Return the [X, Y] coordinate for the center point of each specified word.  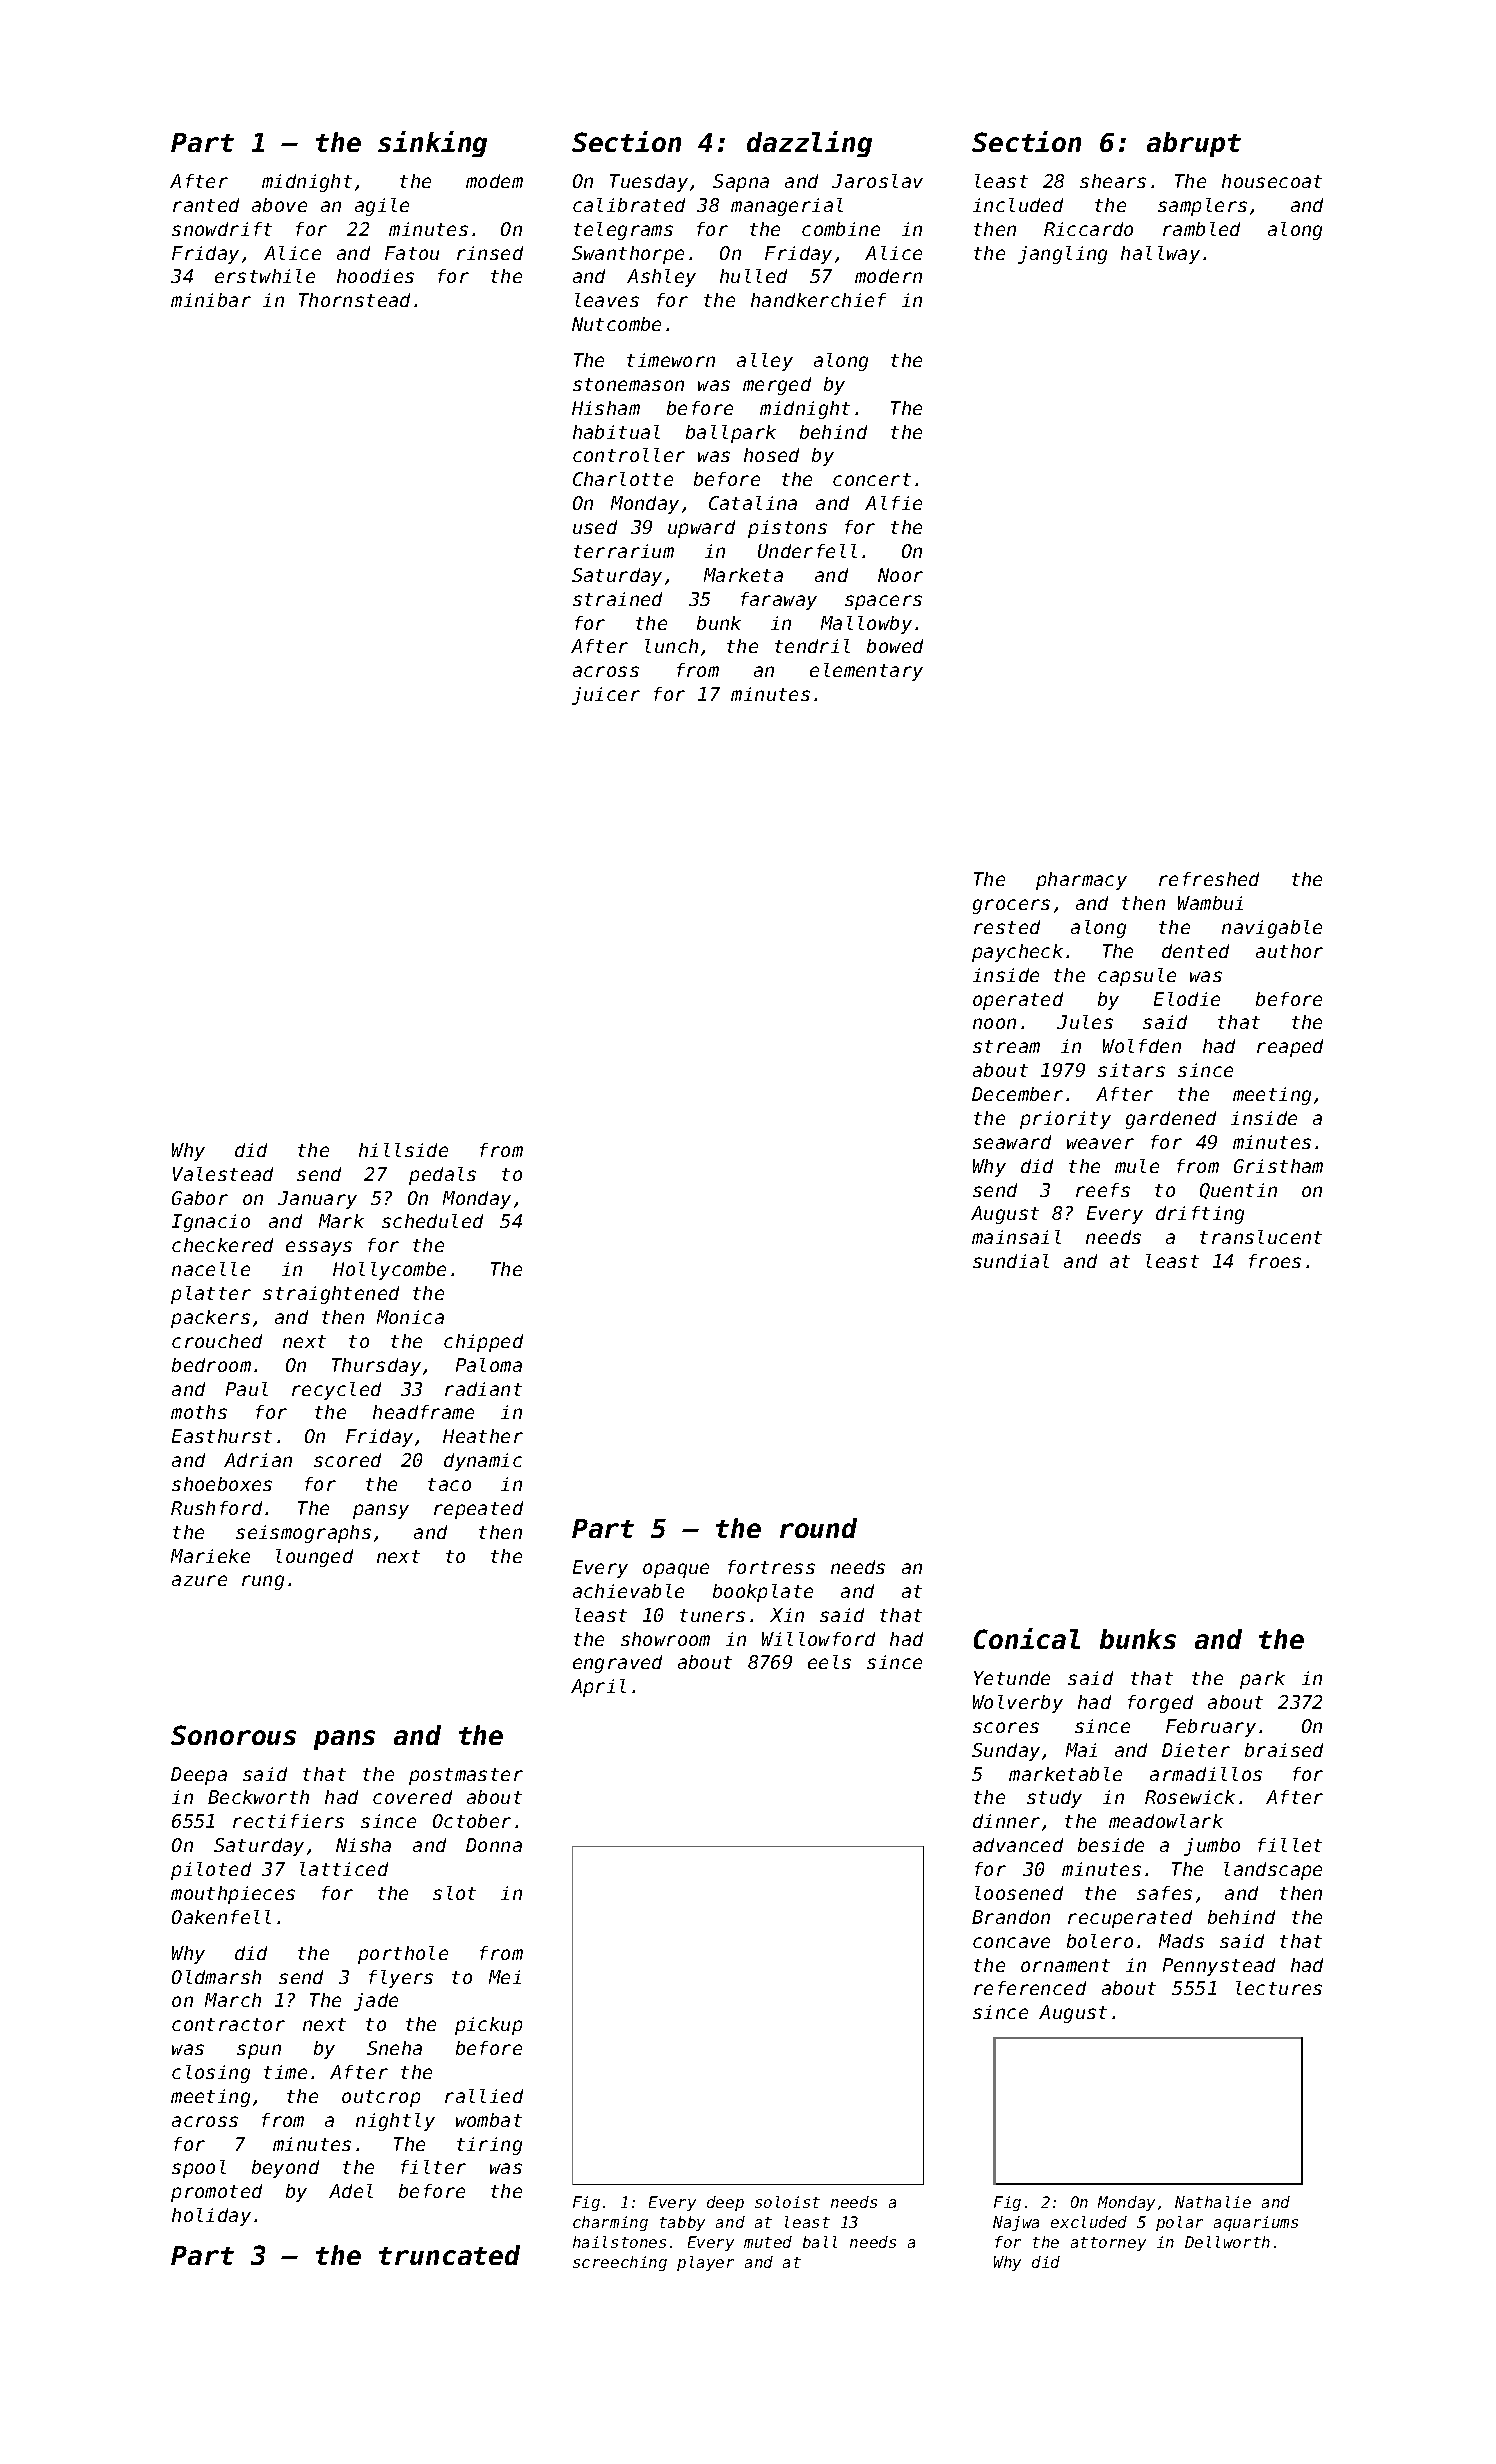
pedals [442, 1176]
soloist [787, 2202]
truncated [449, 2255]
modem [494, 181]
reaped [1290, 1048]
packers [210, 1319]
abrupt [1194, 144]
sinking [432, 144]
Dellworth [1227, 2242]
